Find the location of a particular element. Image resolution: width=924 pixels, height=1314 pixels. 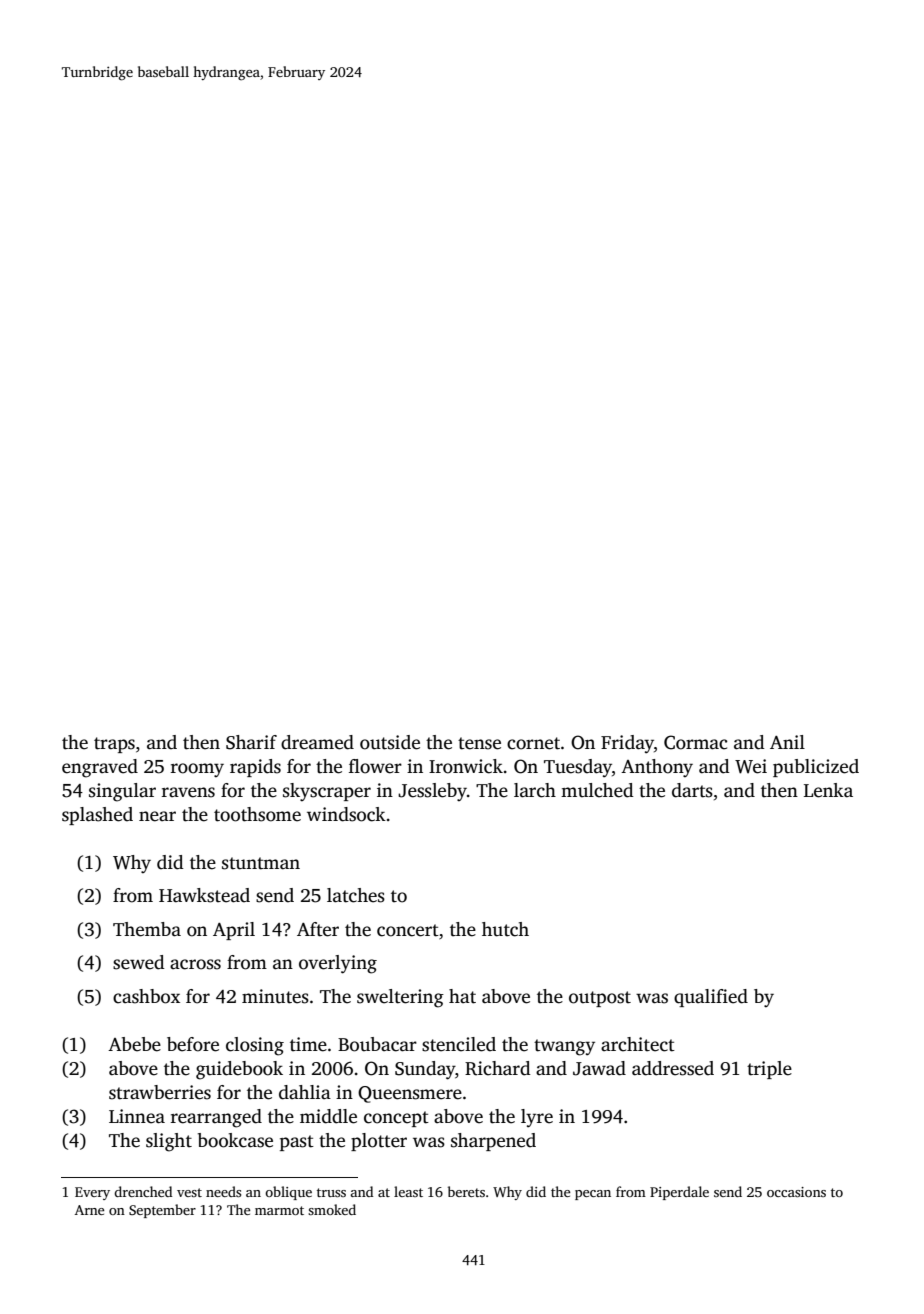

Anil is located at coordinates (787, 742).
